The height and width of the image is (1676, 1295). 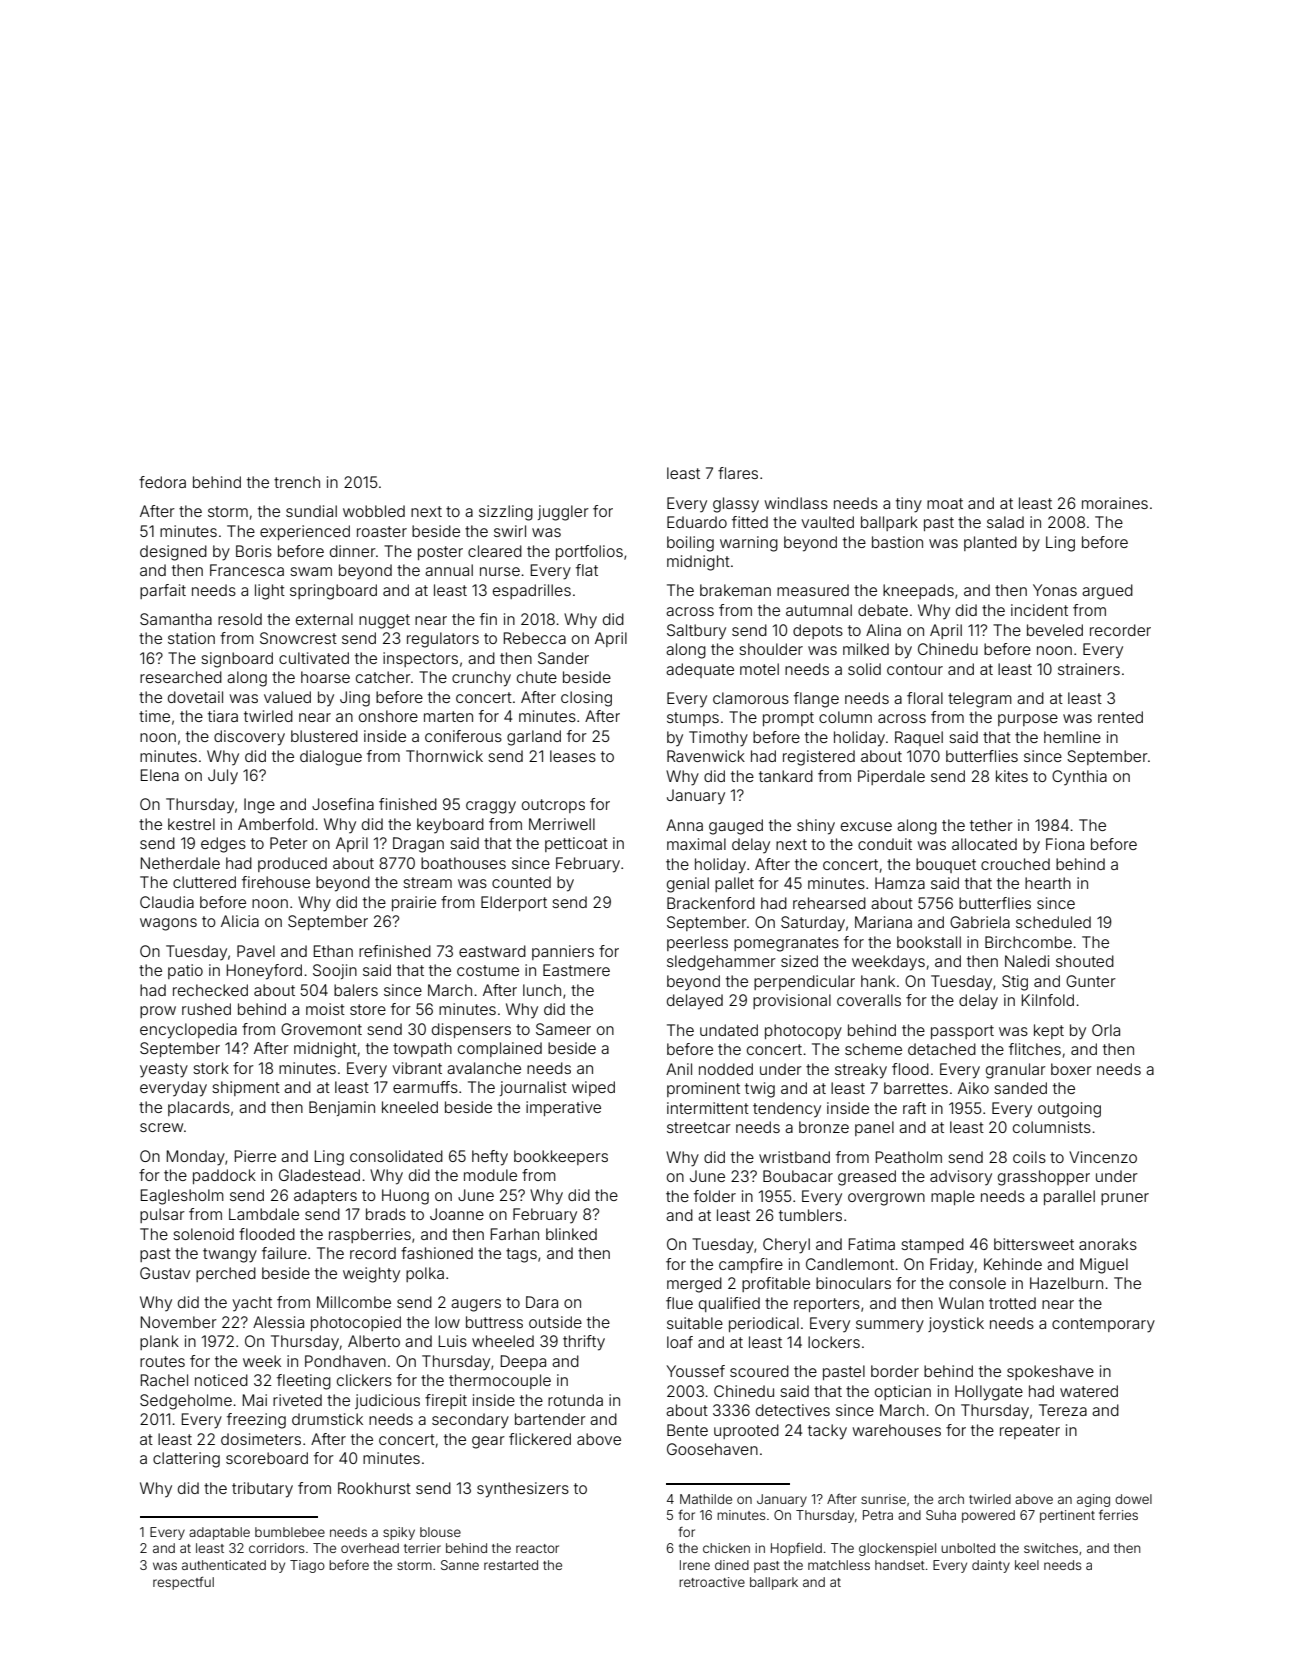 What do you see at coordinates (448, 716) in the image?
I see `marten` at bounding box center [448, 716].
